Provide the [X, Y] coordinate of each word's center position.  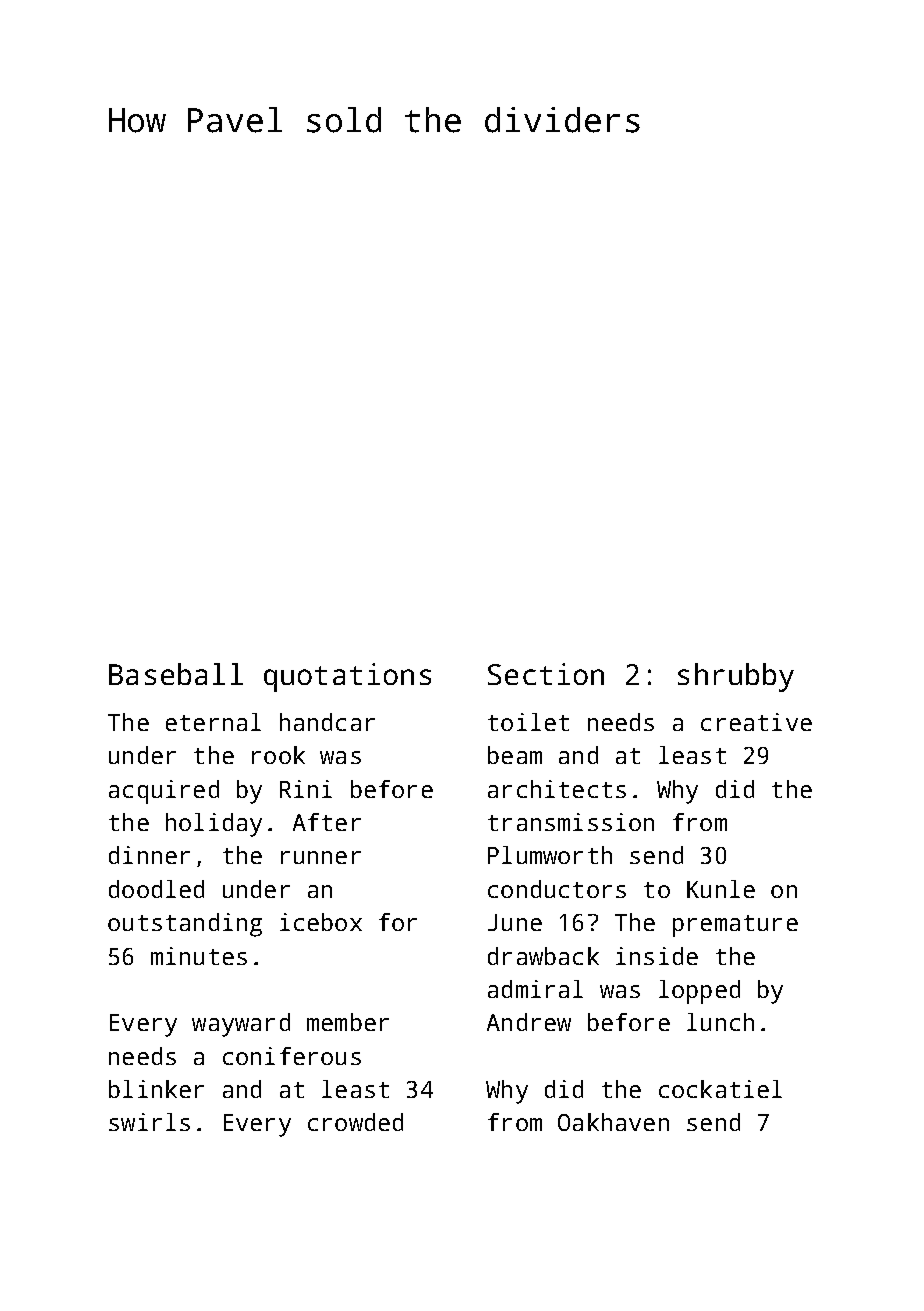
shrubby [736, 677]
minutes [199, 956]
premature [735, 926]
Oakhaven [613, 1122]
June [515, 922]
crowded [355, 1122]
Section [546, 674]
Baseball [176, 674]
